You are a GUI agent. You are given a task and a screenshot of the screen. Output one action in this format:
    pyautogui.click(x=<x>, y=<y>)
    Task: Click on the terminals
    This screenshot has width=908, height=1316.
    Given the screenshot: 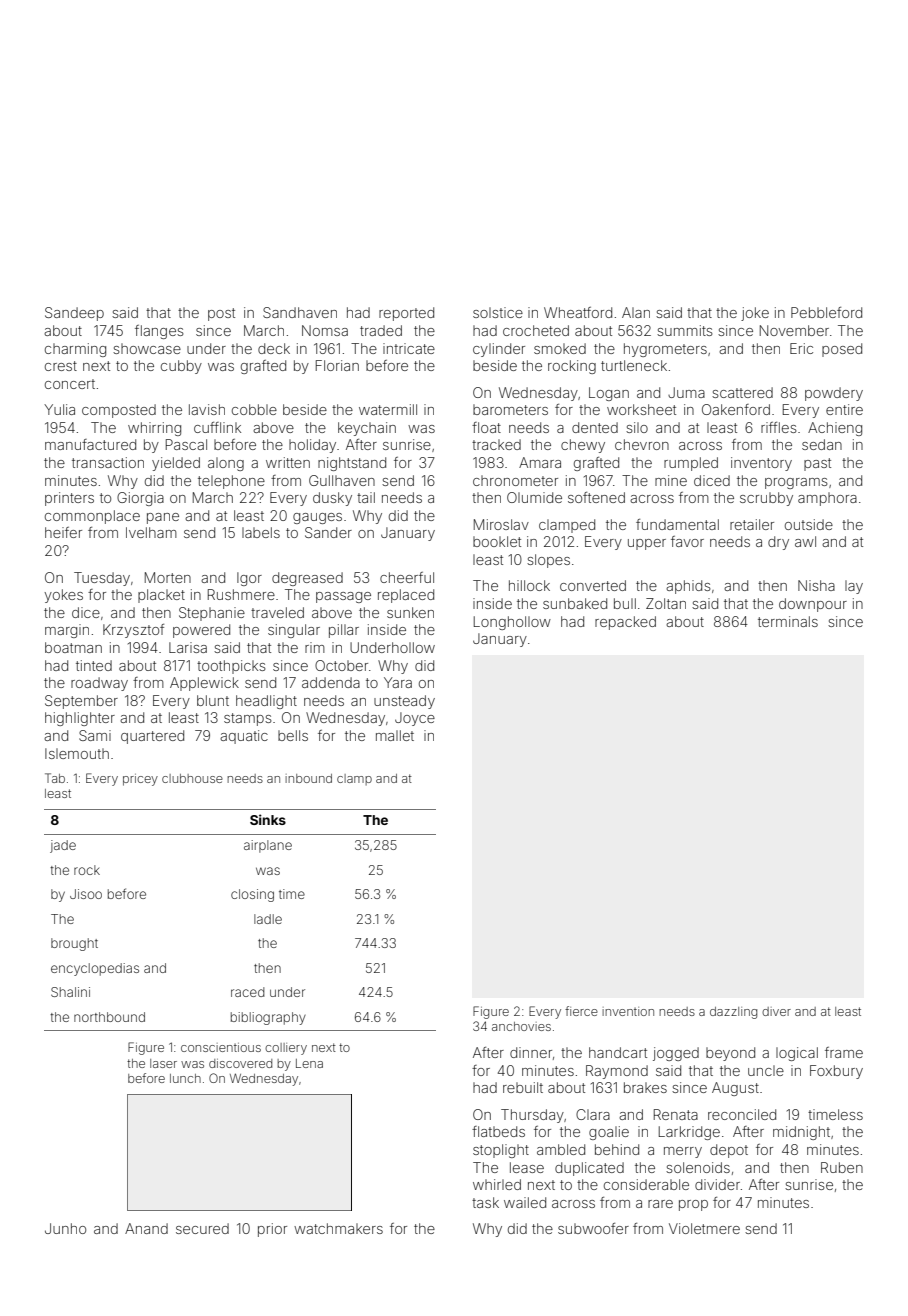 What is the action you would take?
    pyautogui.click(x=788, y=621)
